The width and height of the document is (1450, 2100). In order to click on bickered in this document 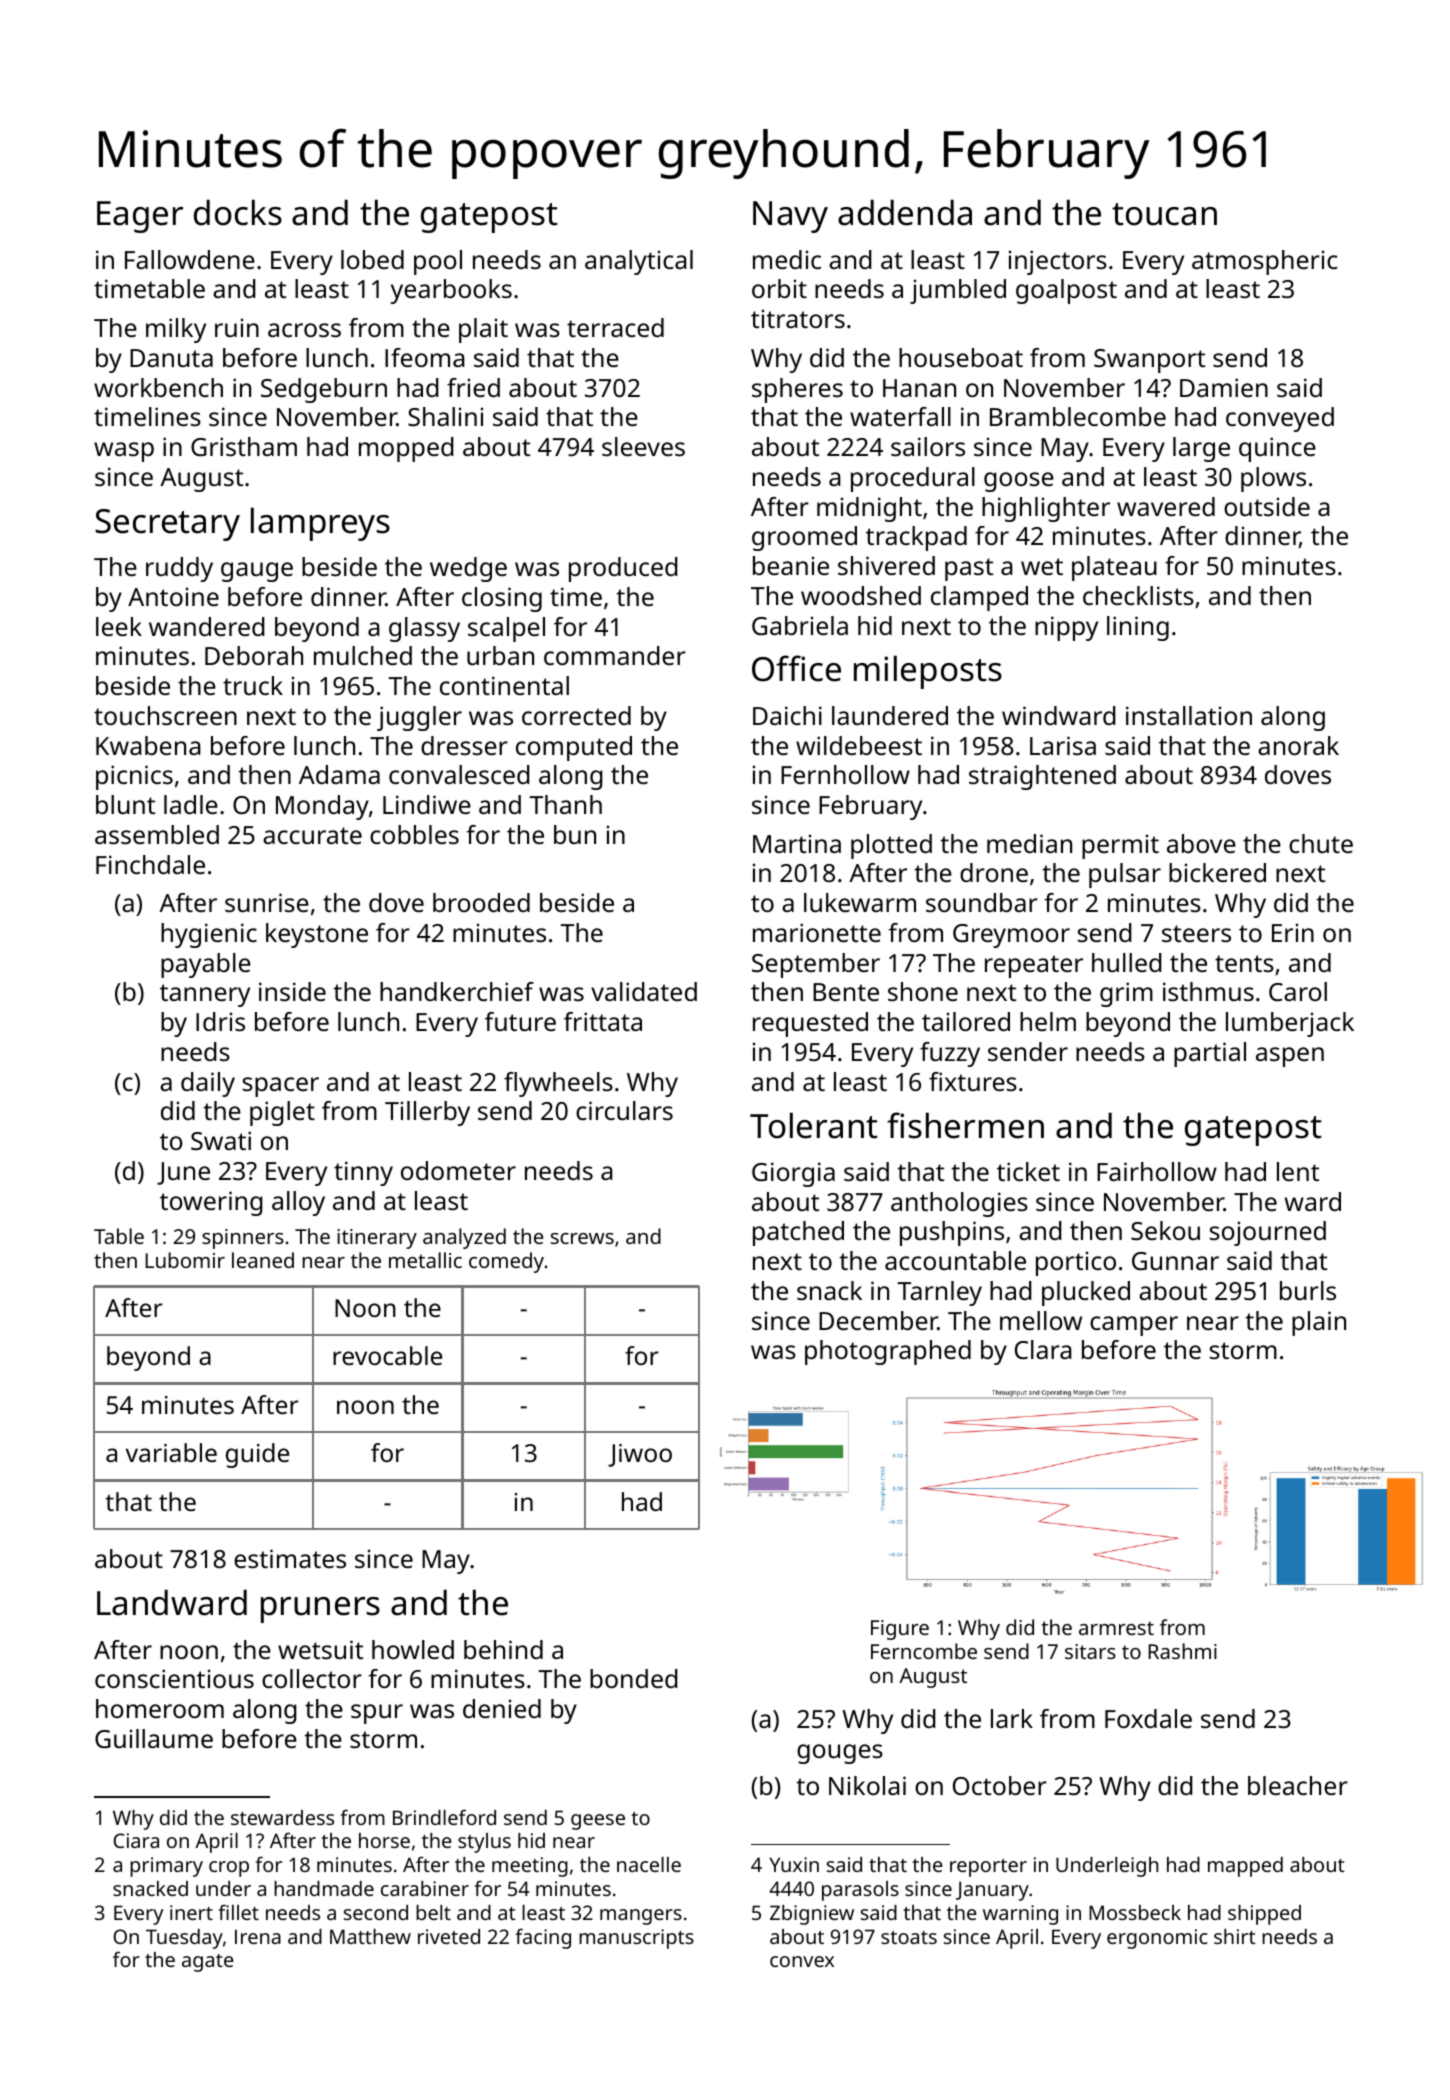, I will do `click(1217, 872)`.
